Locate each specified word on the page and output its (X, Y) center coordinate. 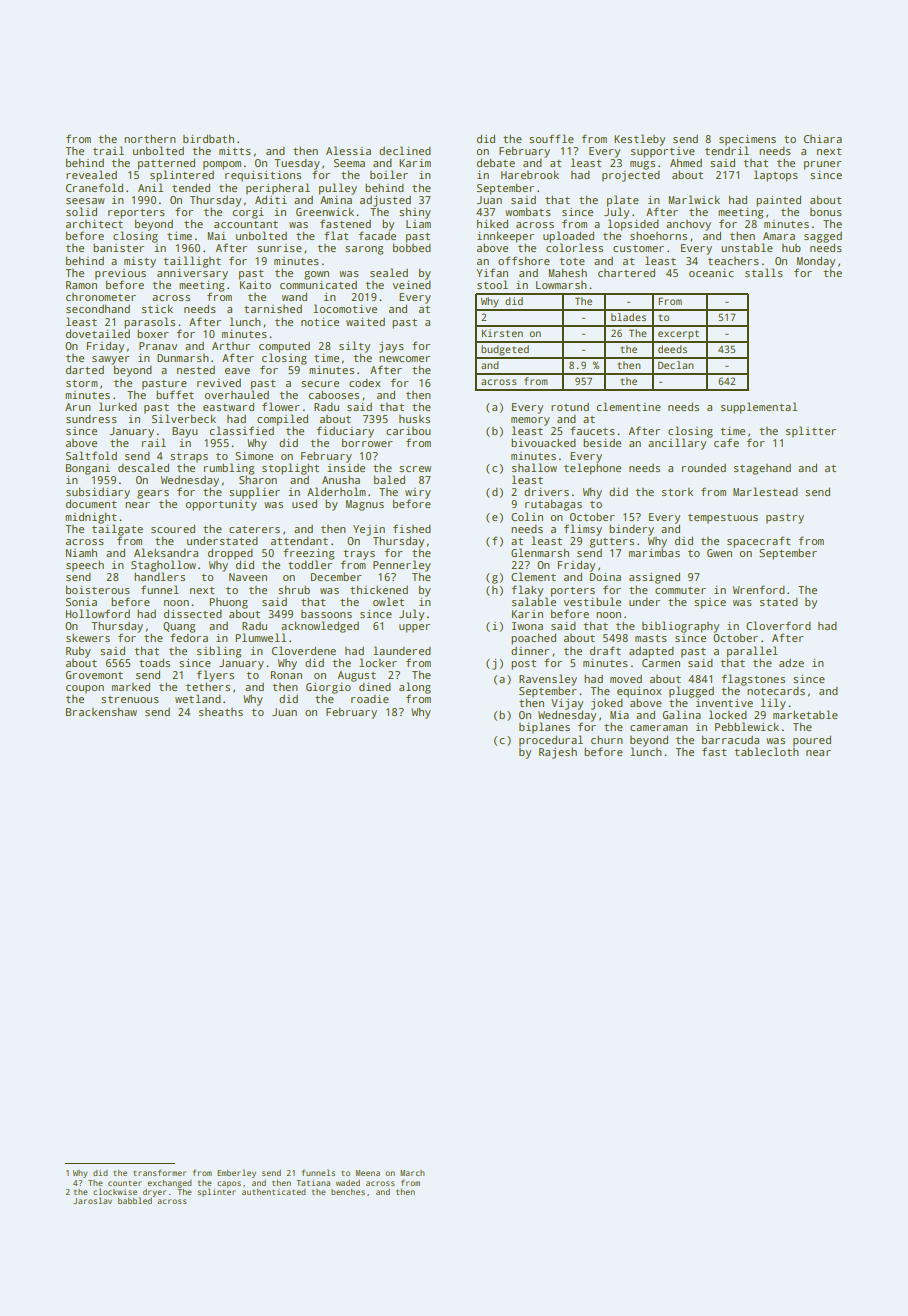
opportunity (221, 505)
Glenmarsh (540, 552)
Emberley (236, 1173)
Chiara (823, 139)
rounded (704, 467)
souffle (551, 138)
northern (150, 139)
